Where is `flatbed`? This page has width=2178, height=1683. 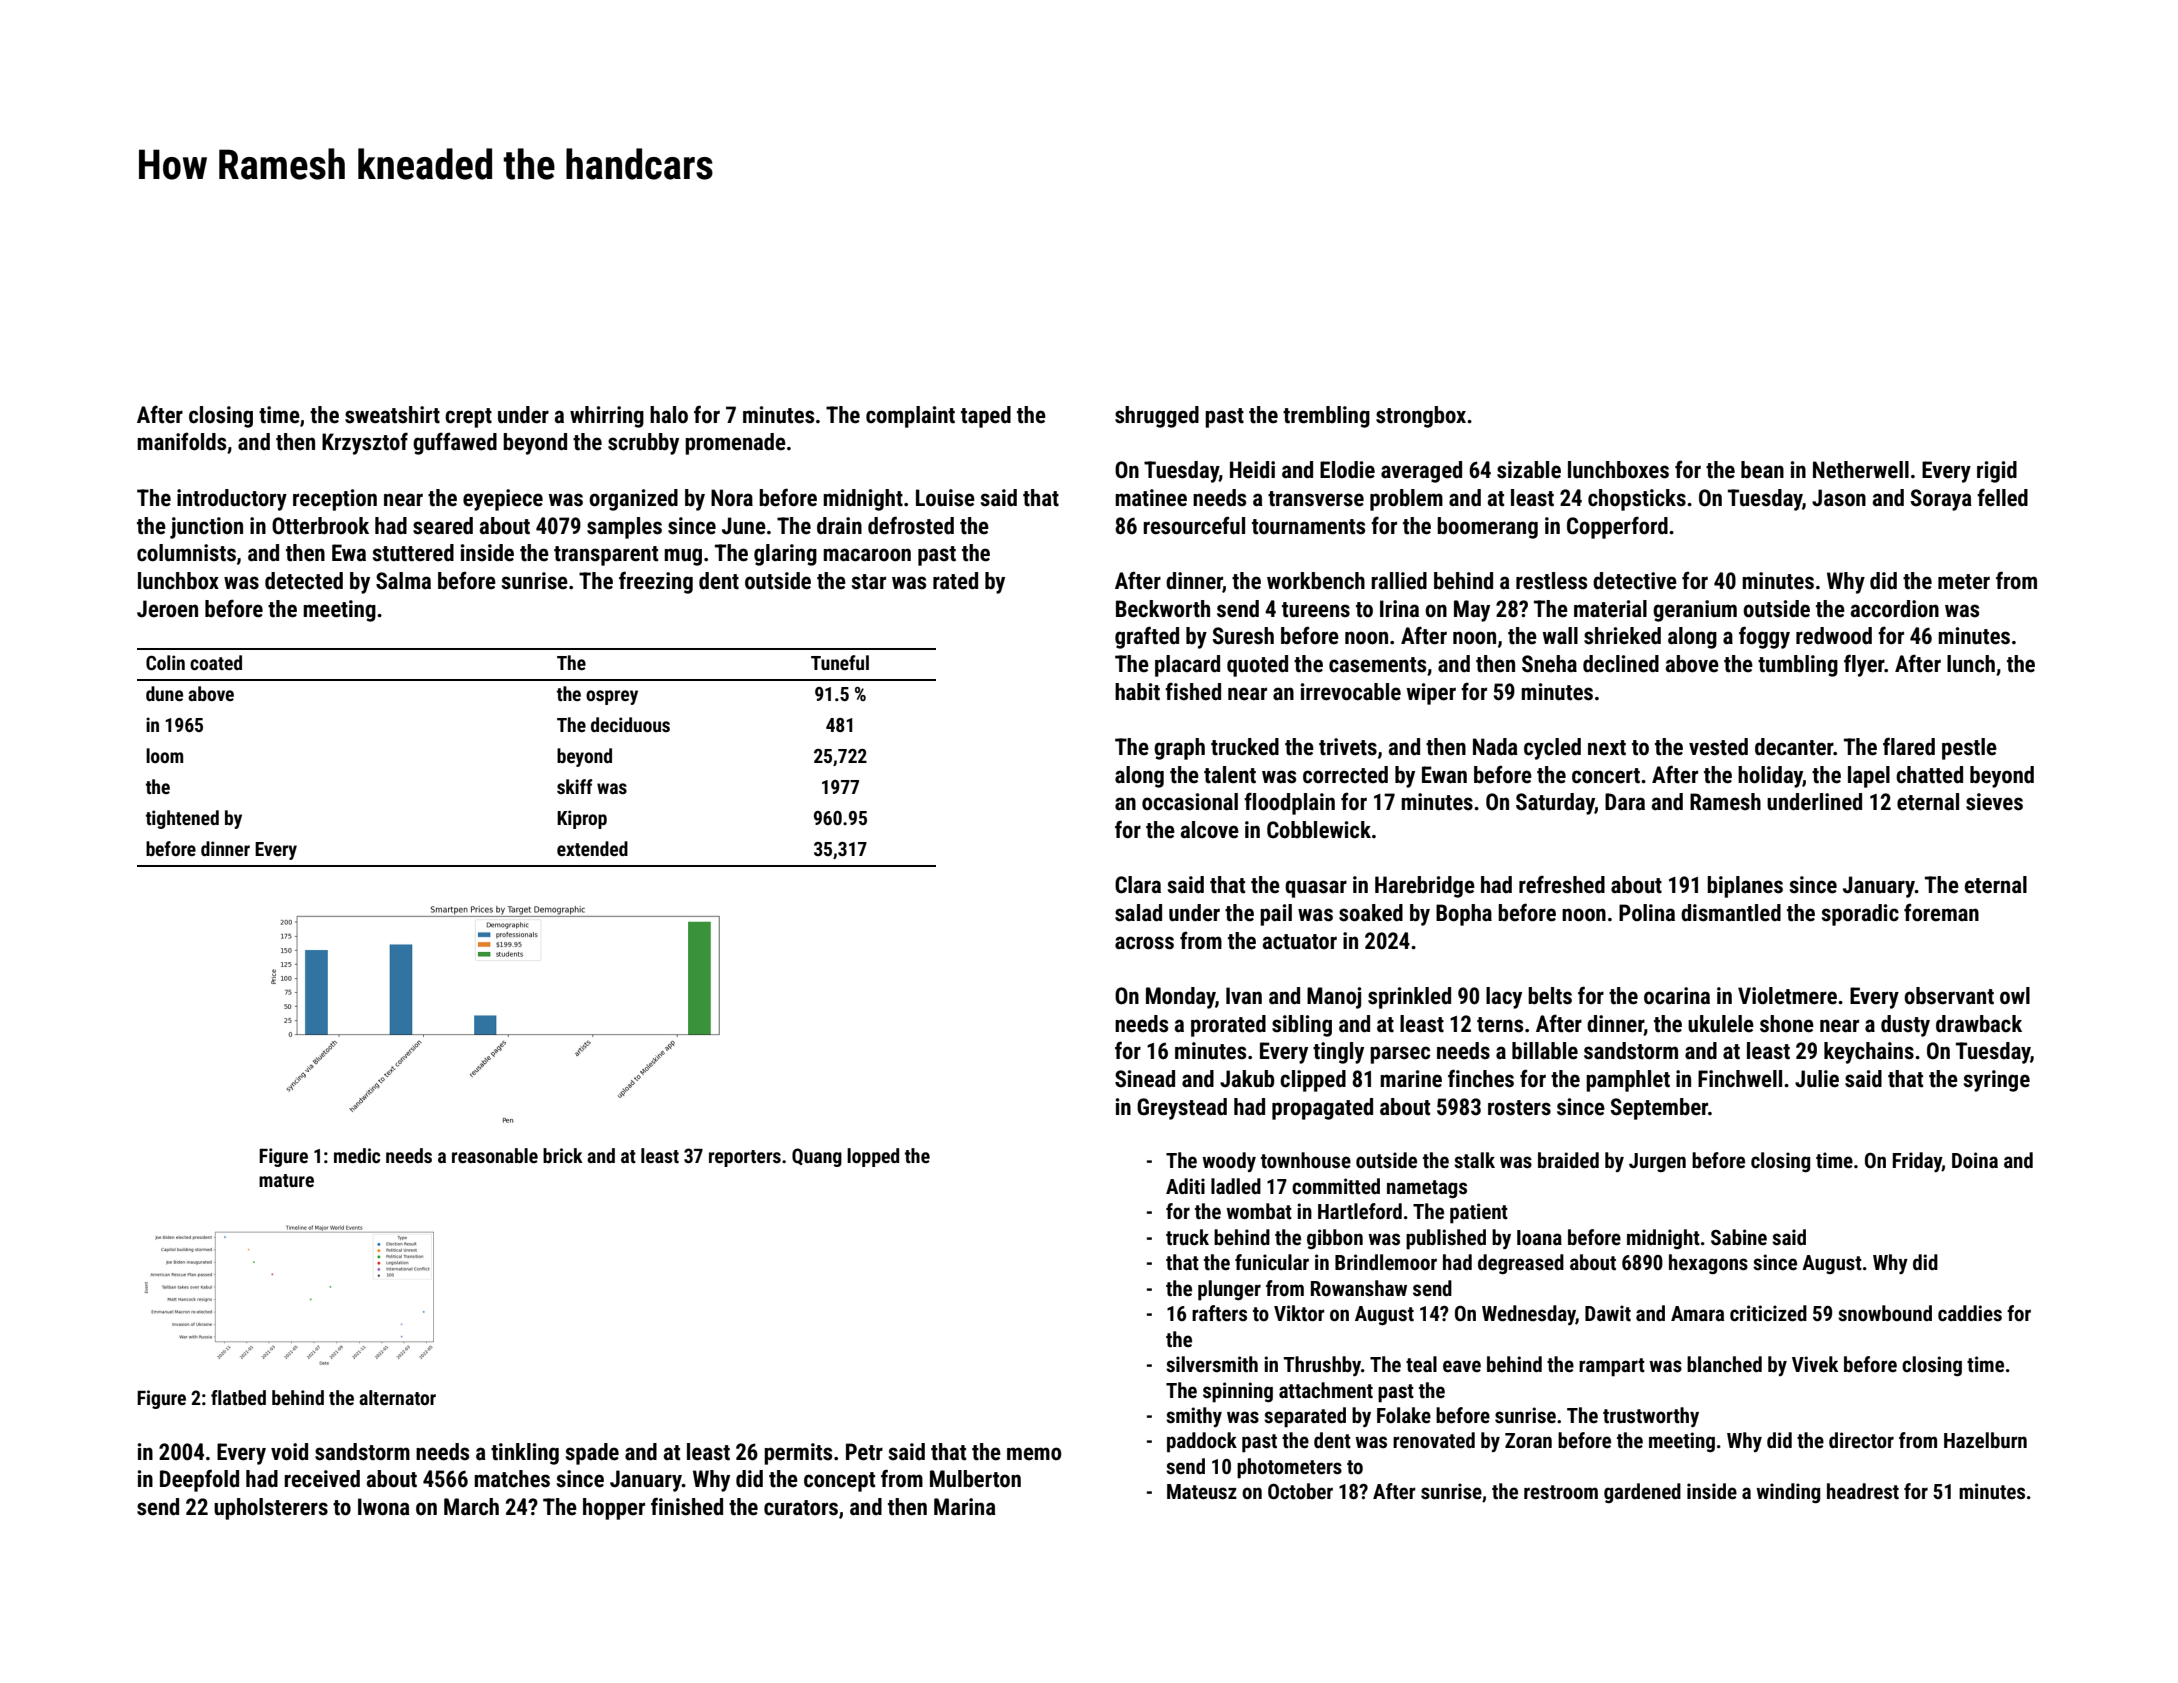 flatbed is located at coordinates (238, 1397).
